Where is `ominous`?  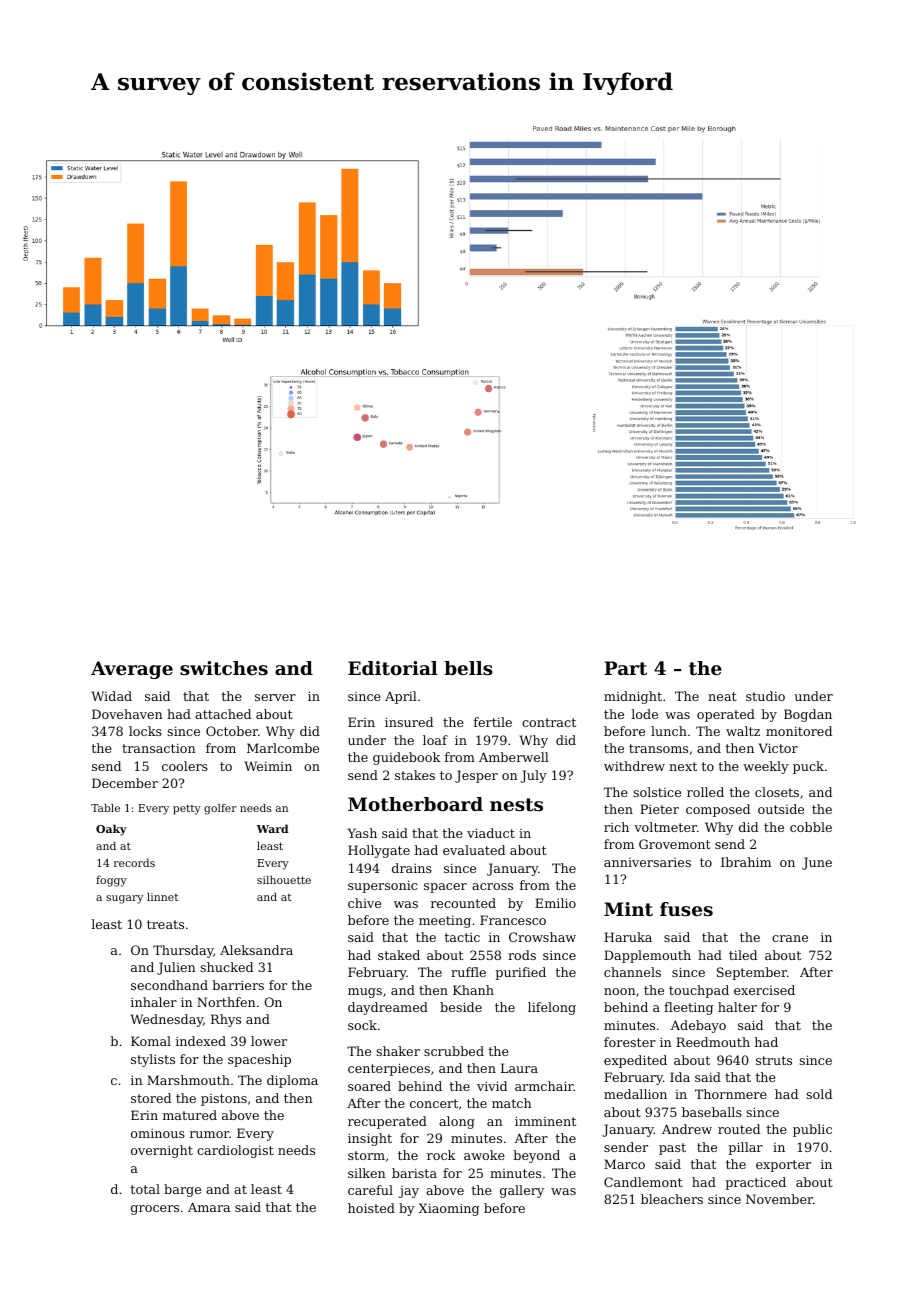
ominous is located at coordinates (158, 1133).
